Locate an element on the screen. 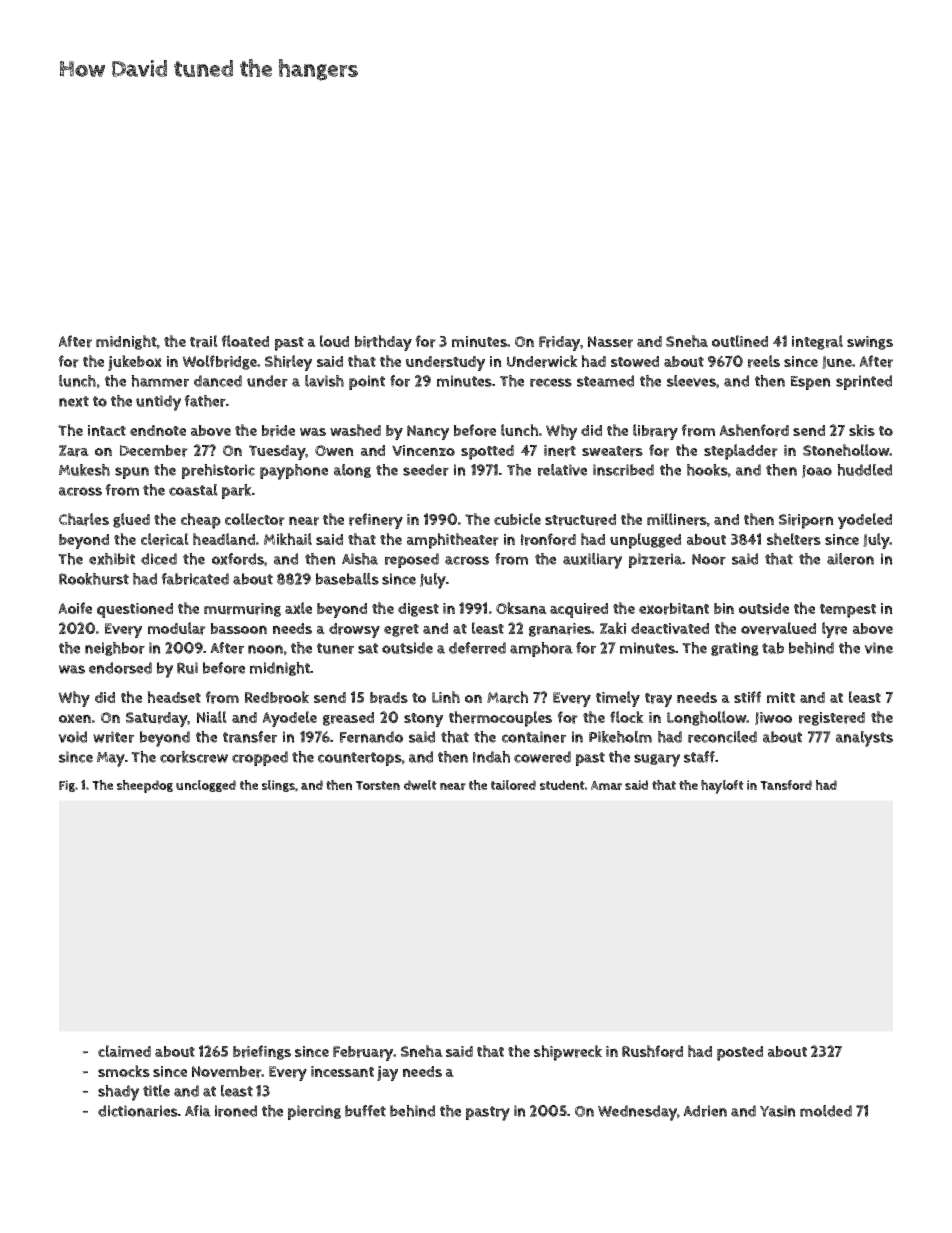  Owen is located at coordinates (334, 450).
